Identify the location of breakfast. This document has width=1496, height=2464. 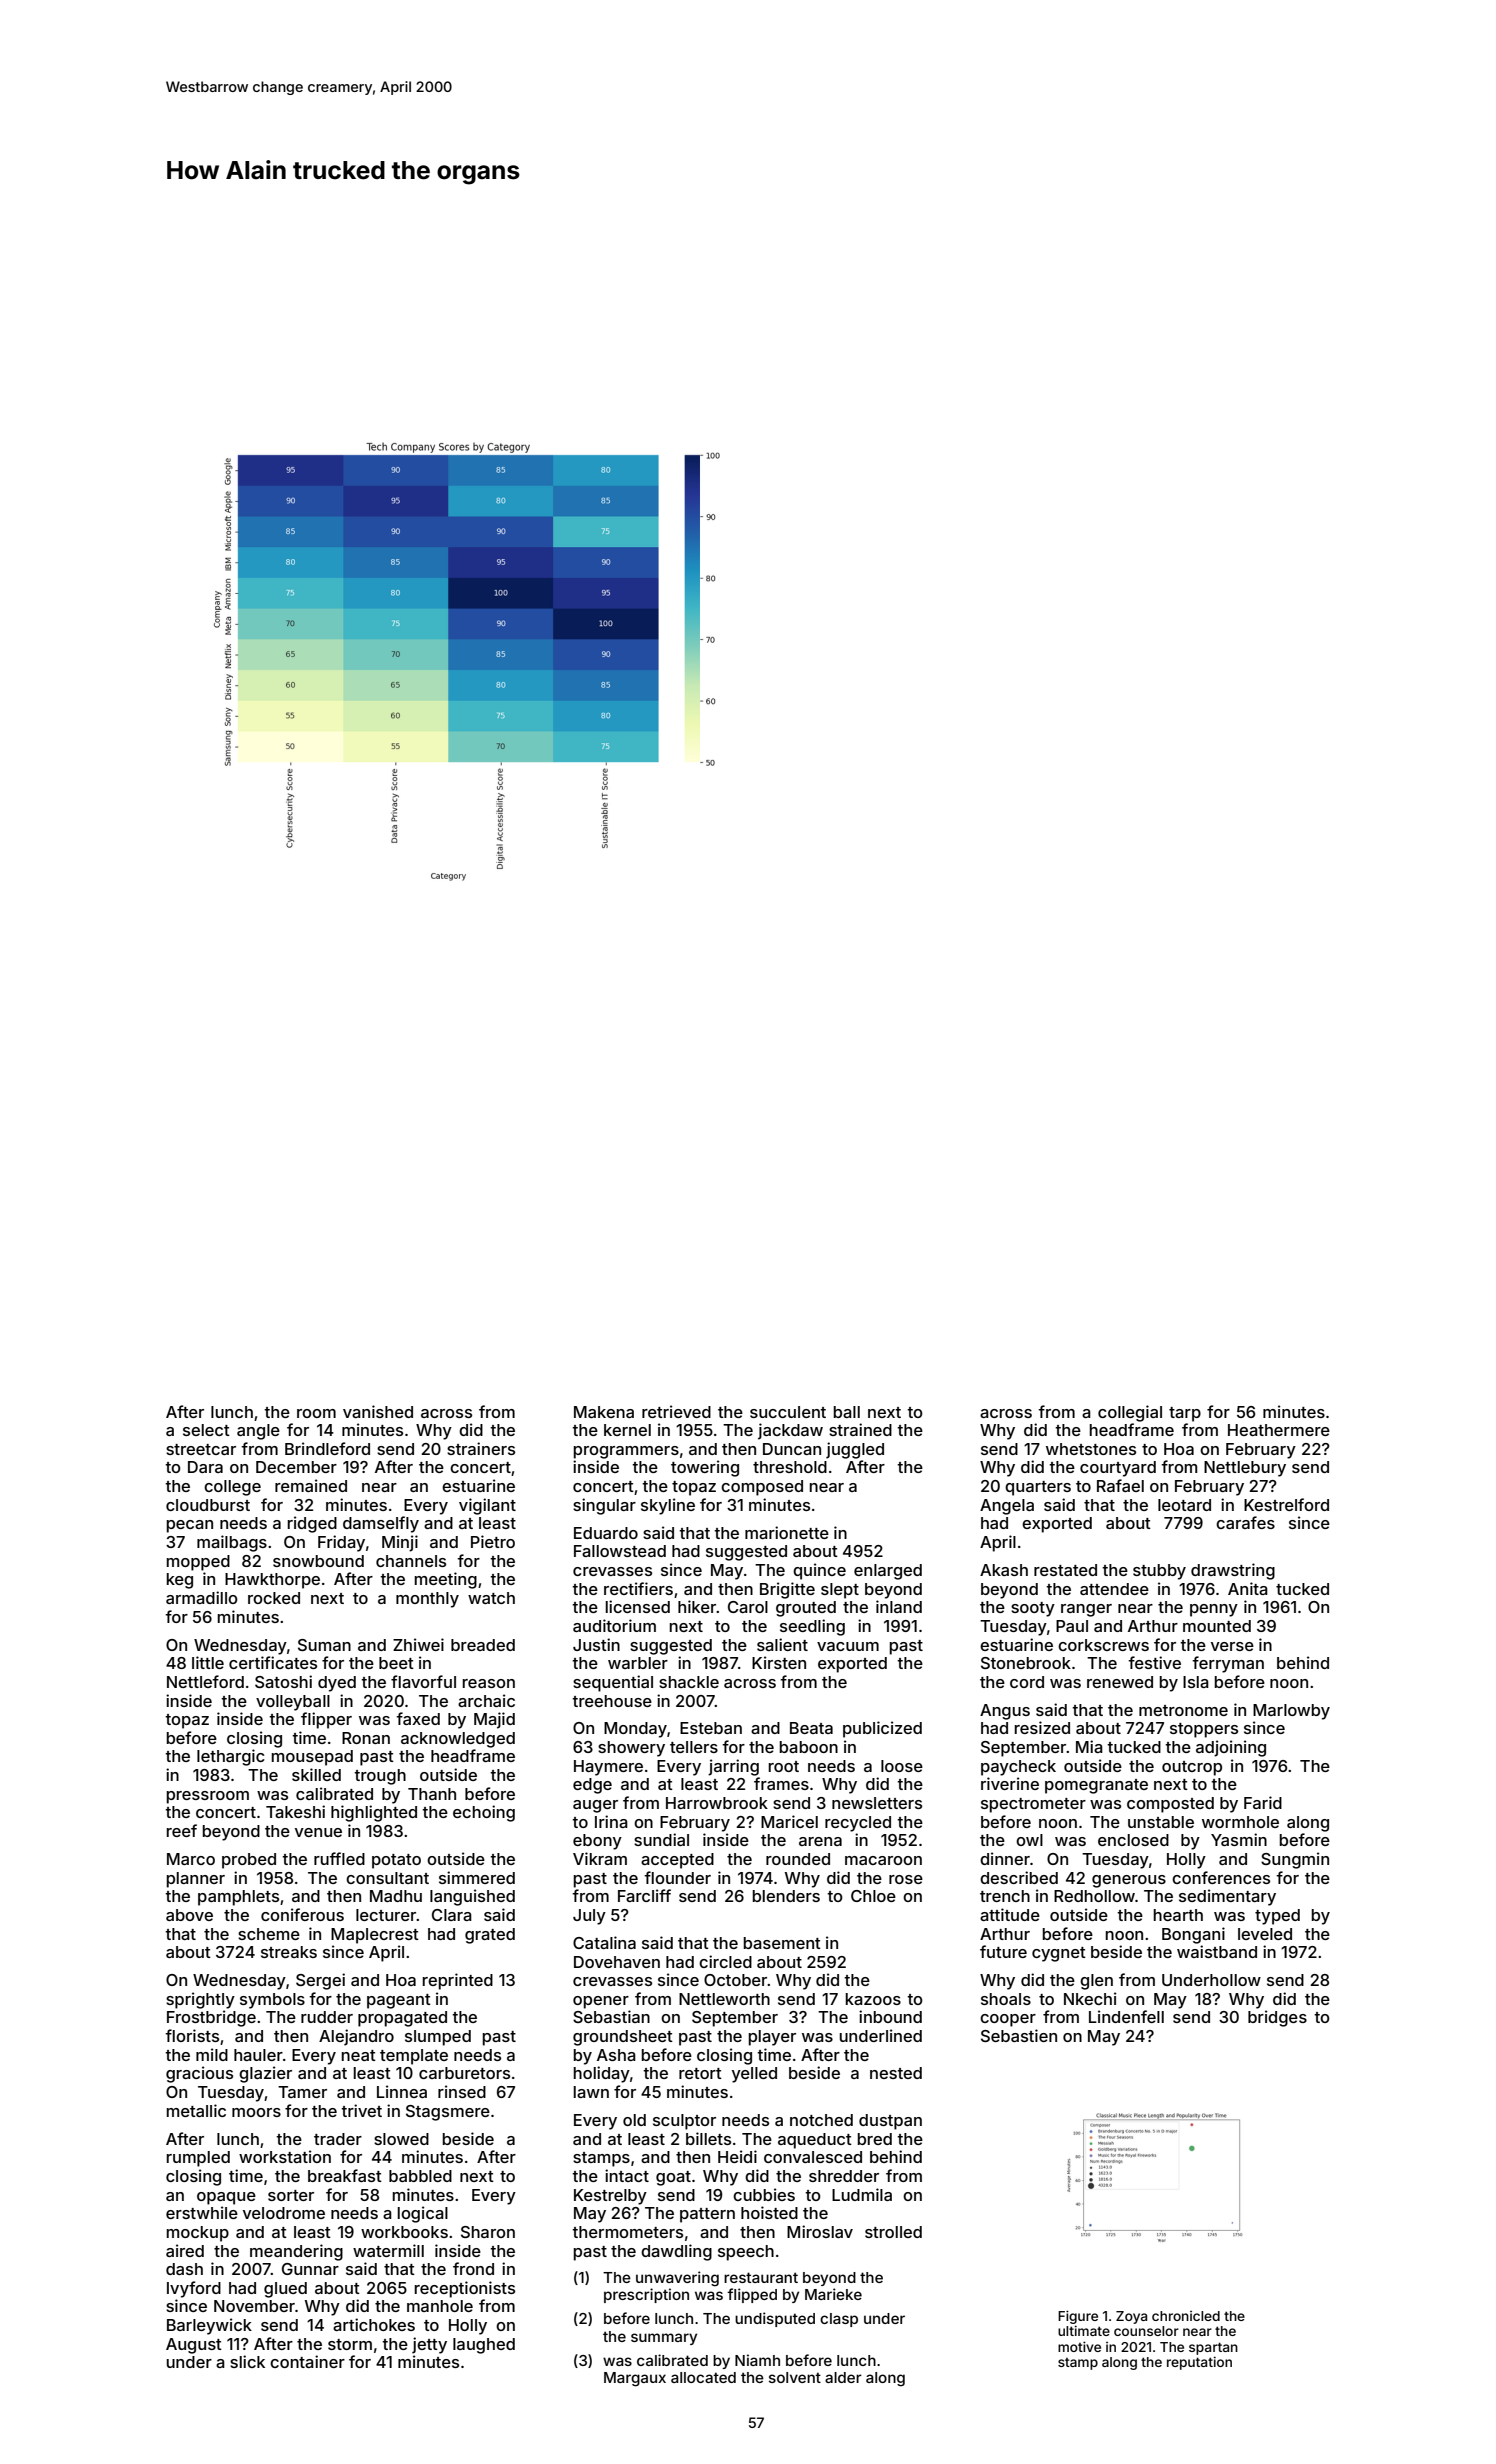
(345, 2175).
